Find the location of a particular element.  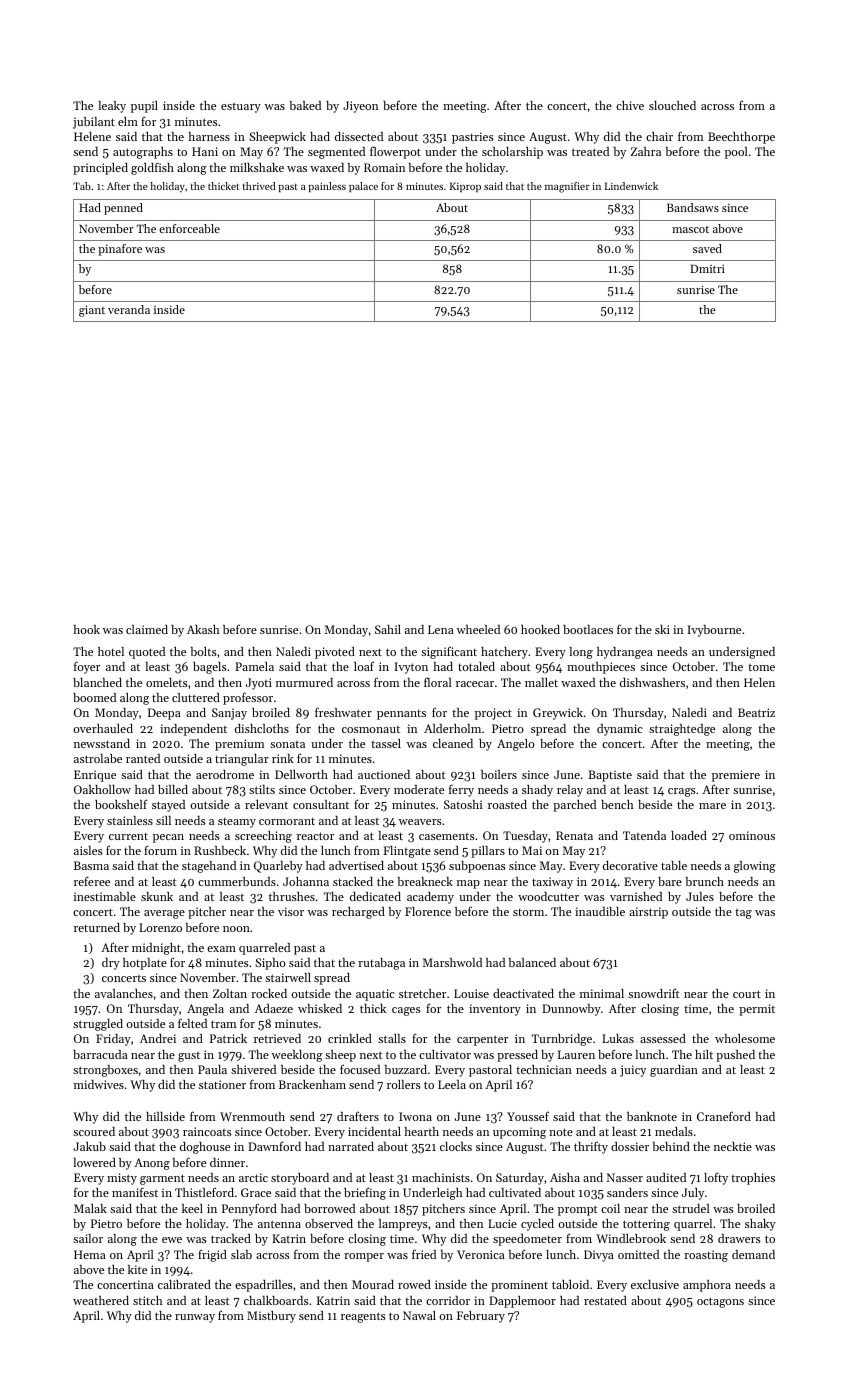

Beechthorpe is located at coordinates (741, 138).
